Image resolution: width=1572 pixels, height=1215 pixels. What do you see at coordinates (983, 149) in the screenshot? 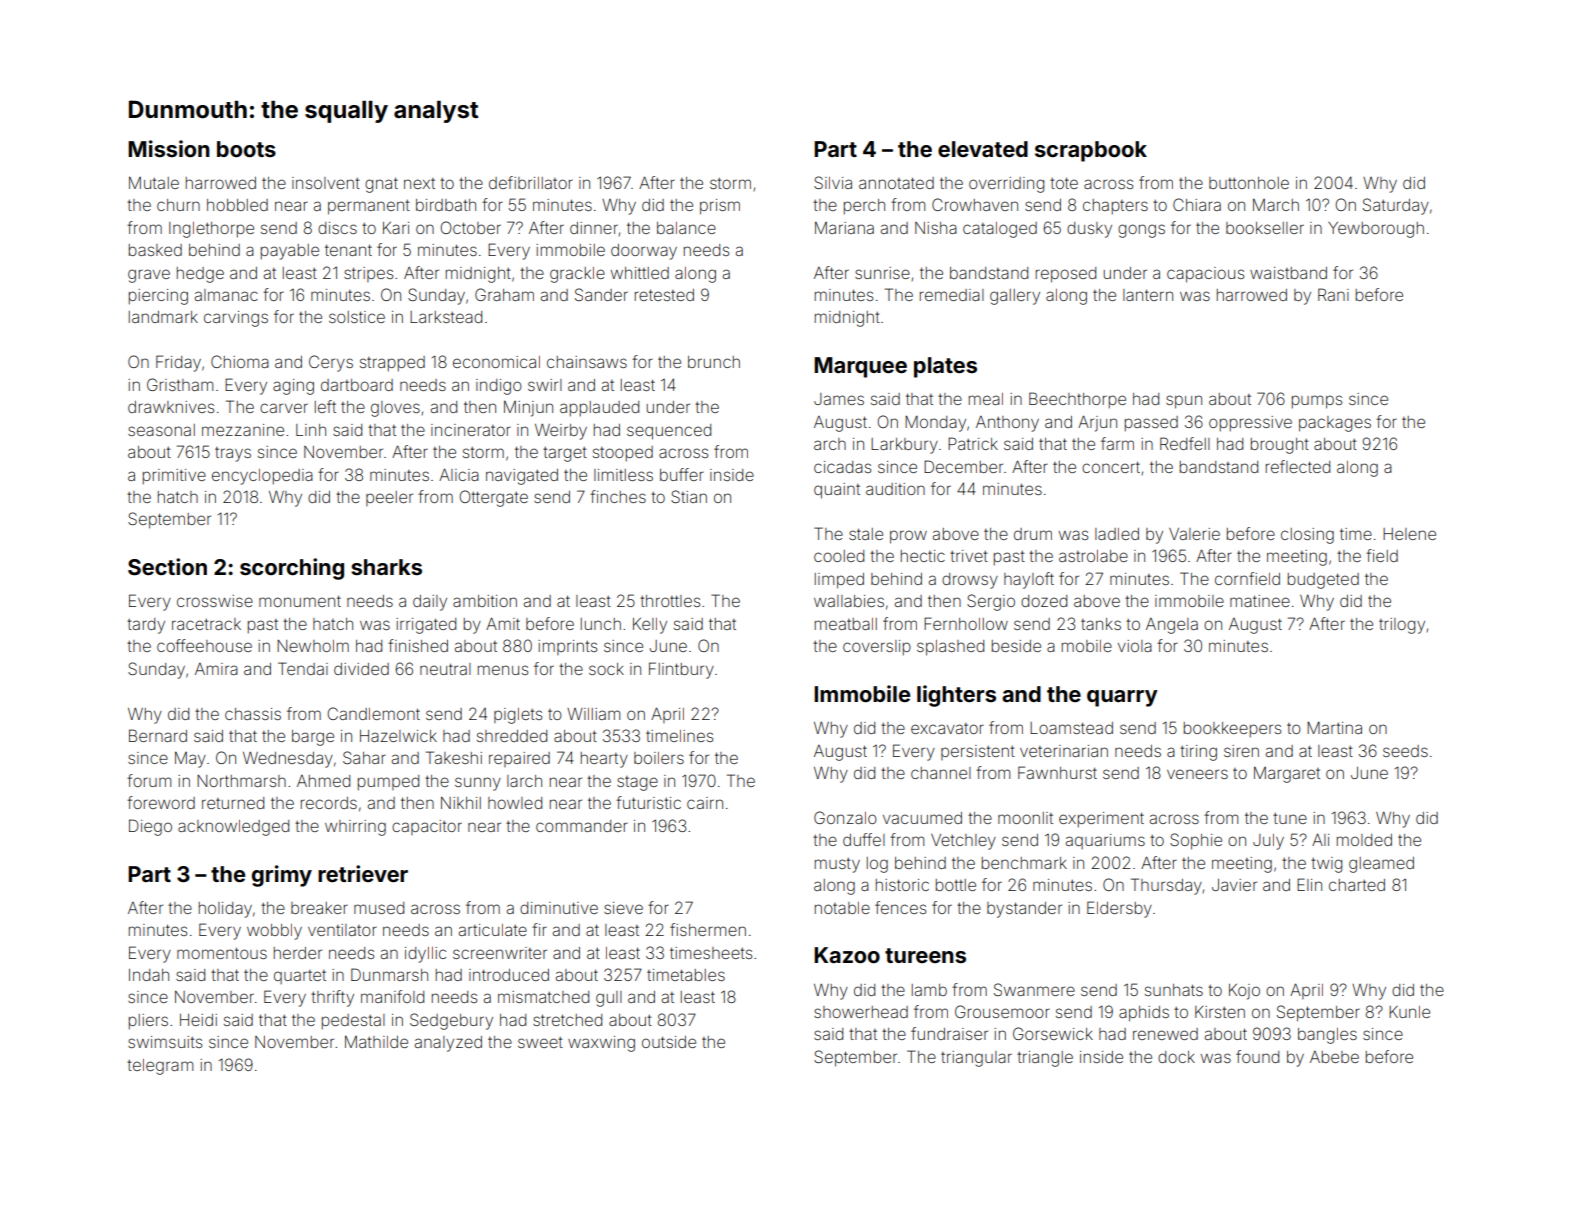
I see `elevated` at bounding box center [983, 149].
